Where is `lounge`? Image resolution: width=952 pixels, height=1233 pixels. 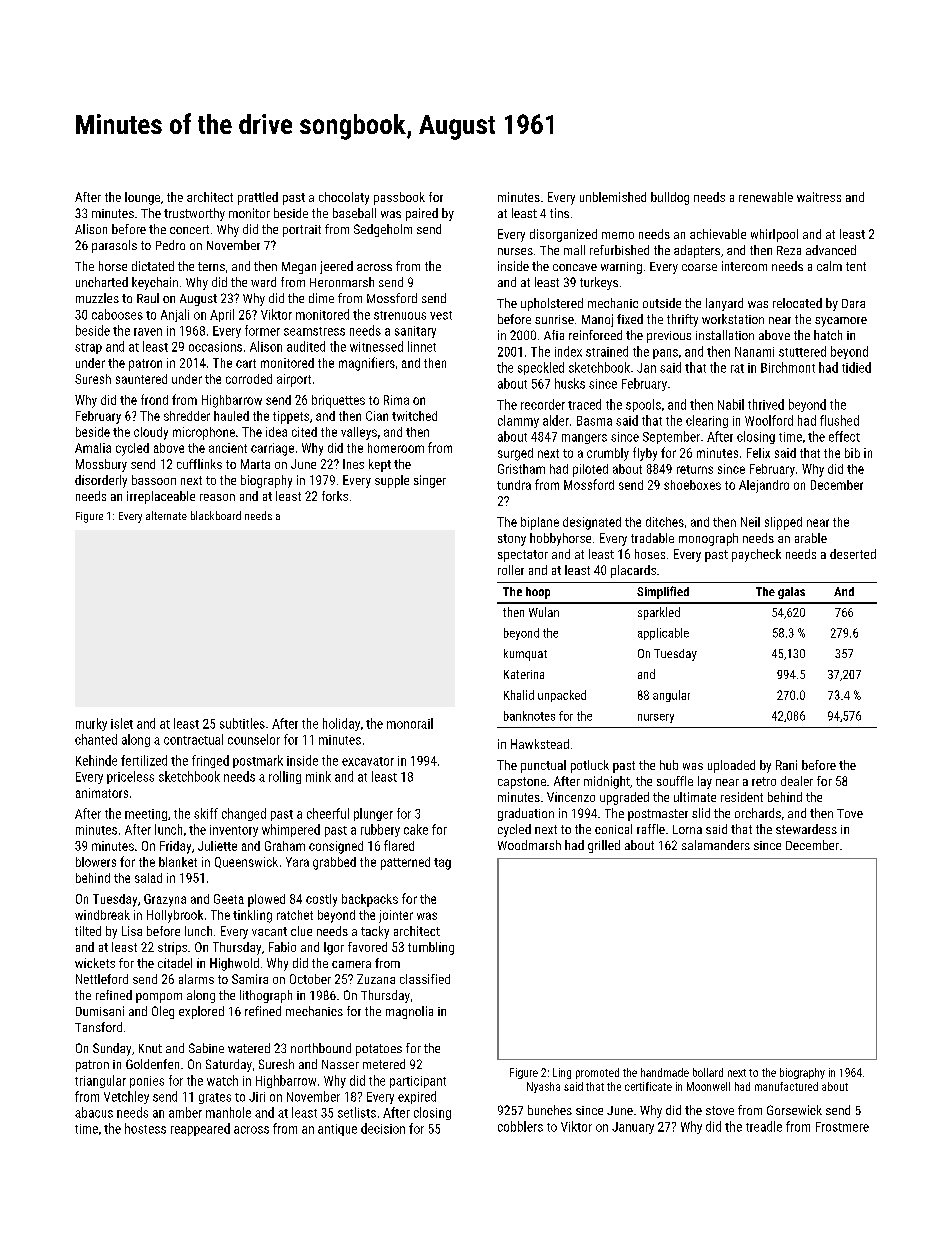 lounge is located at coordinates (142, 198).
